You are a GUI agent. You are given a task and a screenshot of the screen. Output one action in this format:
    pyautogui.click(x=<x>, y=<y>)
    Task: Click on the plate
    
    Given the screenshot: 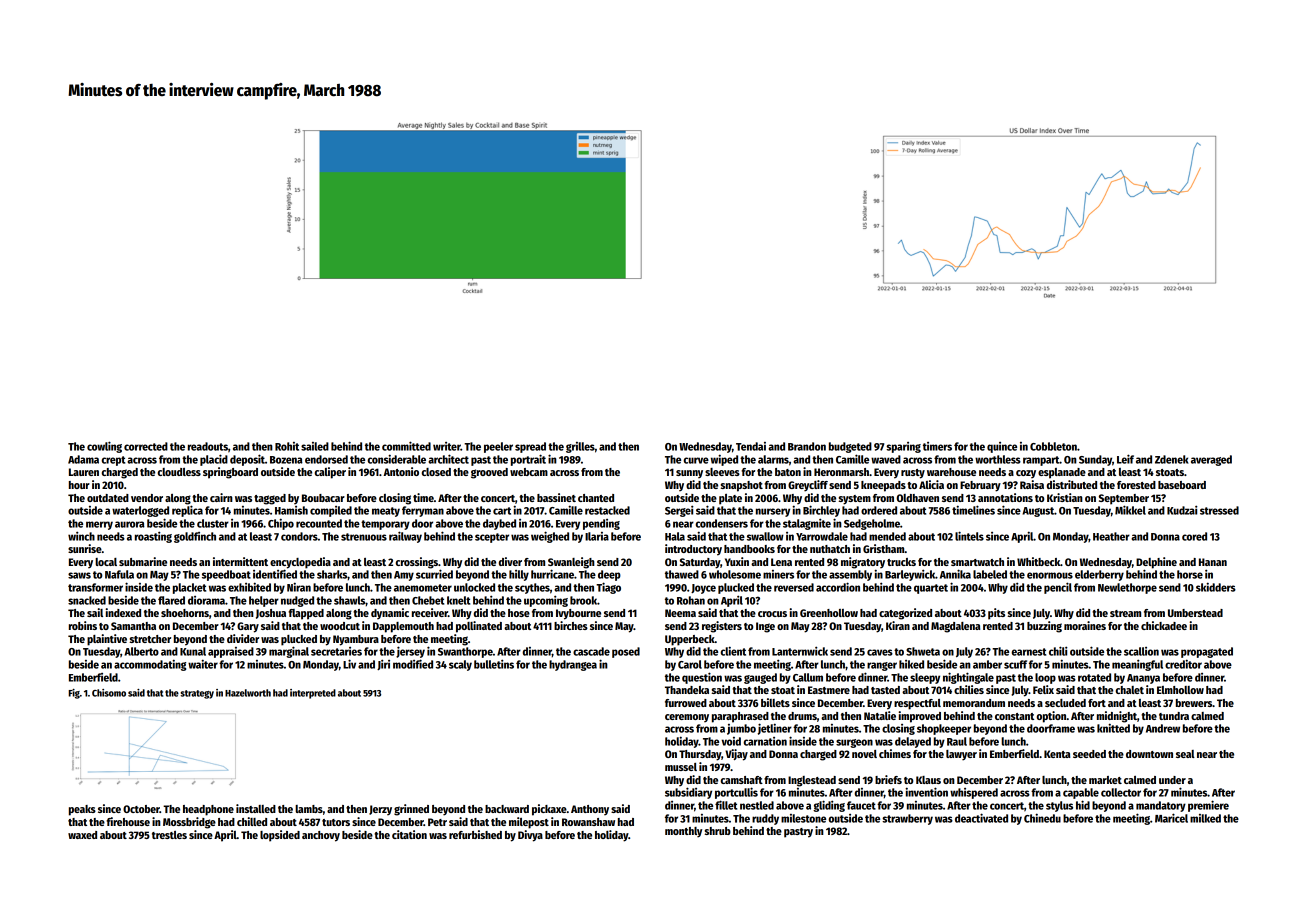 What is the action you would take?
    pyautogui.click(x=730, y=499)
